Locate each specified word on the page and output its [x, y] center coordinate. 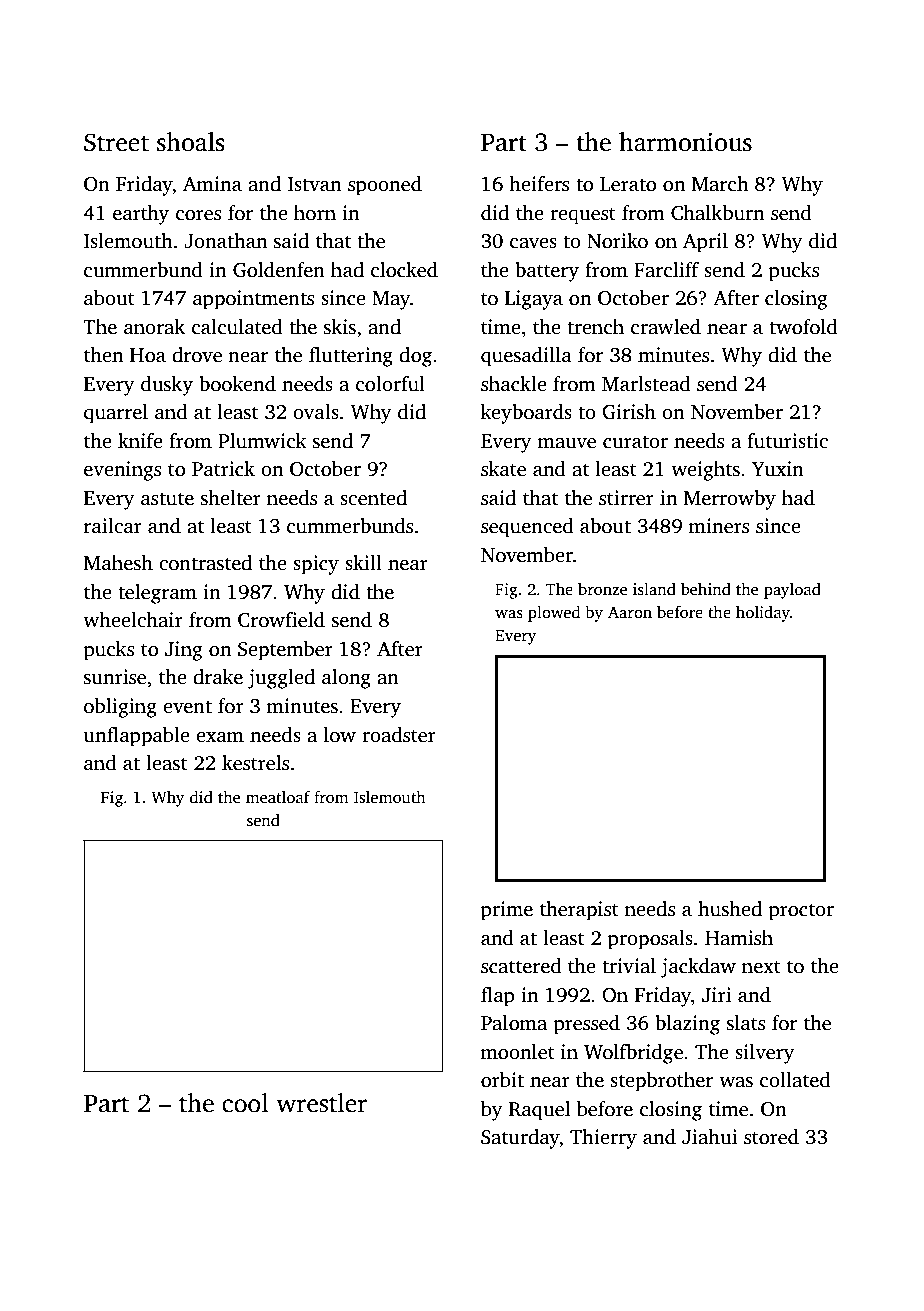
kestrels [255, 763]
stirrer [626, 498]
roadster [399, 735]
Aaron [630, 612]
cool [245, 1103]
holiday [763, 614]
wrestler [321, 1103]
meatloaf [278, 797]
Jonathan [225, 241]
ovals [316, 412]
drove [197, 355]
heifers [539, 184]
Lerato [628, 184]
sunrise [115, 677]
